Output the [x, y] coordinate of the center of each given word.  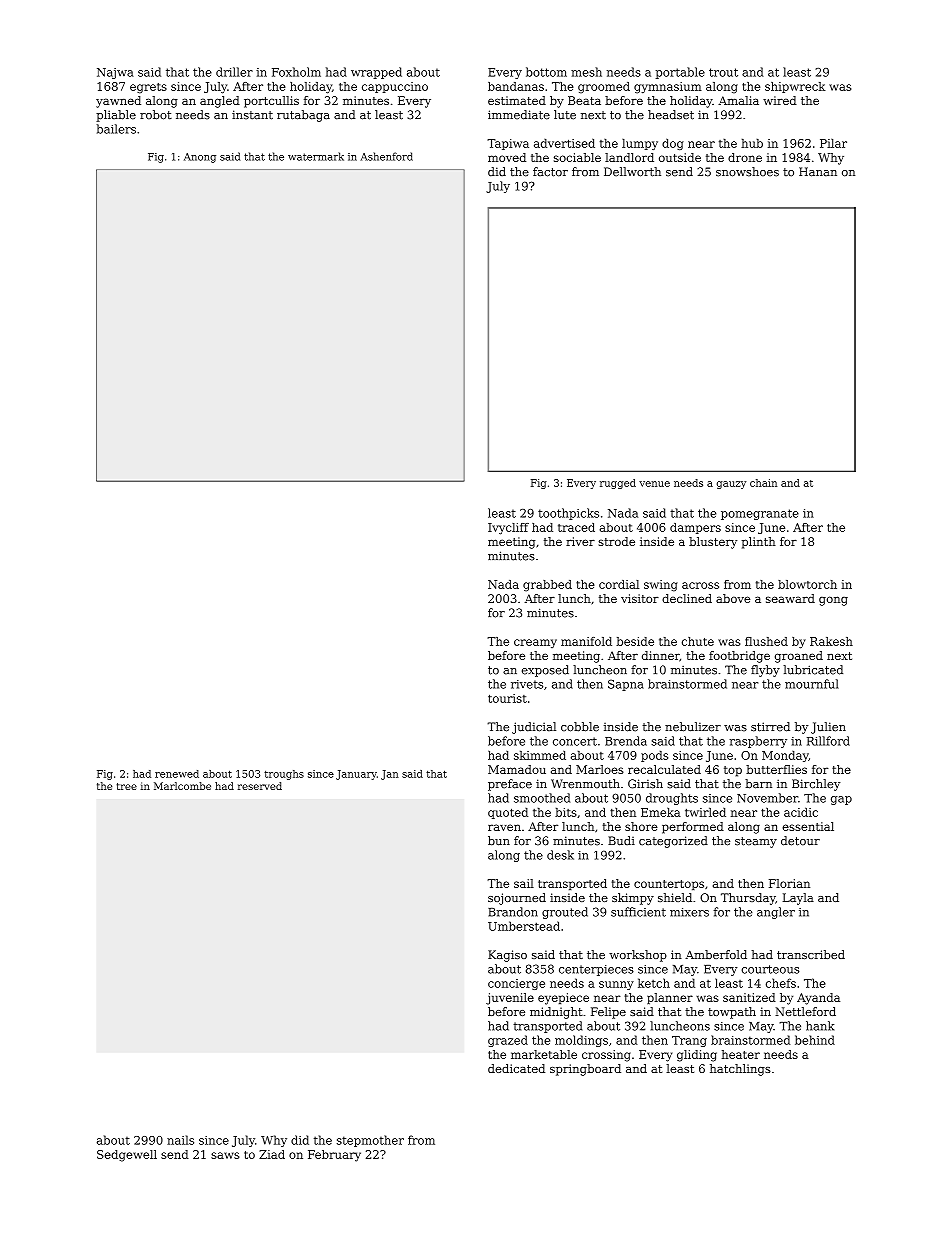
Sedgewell [127, 1156]
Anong [200, 158]
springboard [585, 1070]
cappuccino [395, 87]
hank [820, 1026]
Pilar [833, 143]
